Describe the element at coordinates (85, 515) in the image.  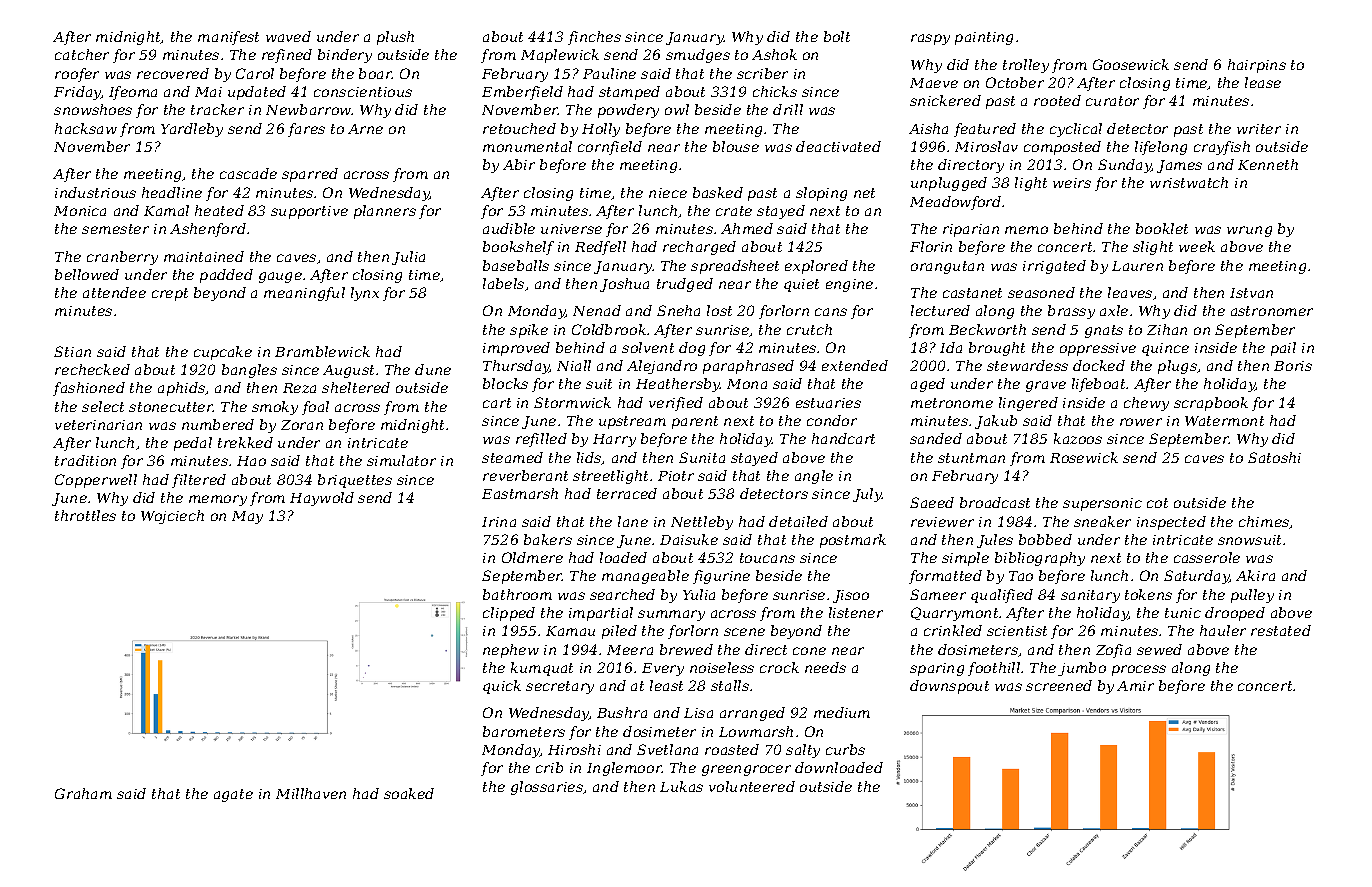
I see `throttles` at that location.
